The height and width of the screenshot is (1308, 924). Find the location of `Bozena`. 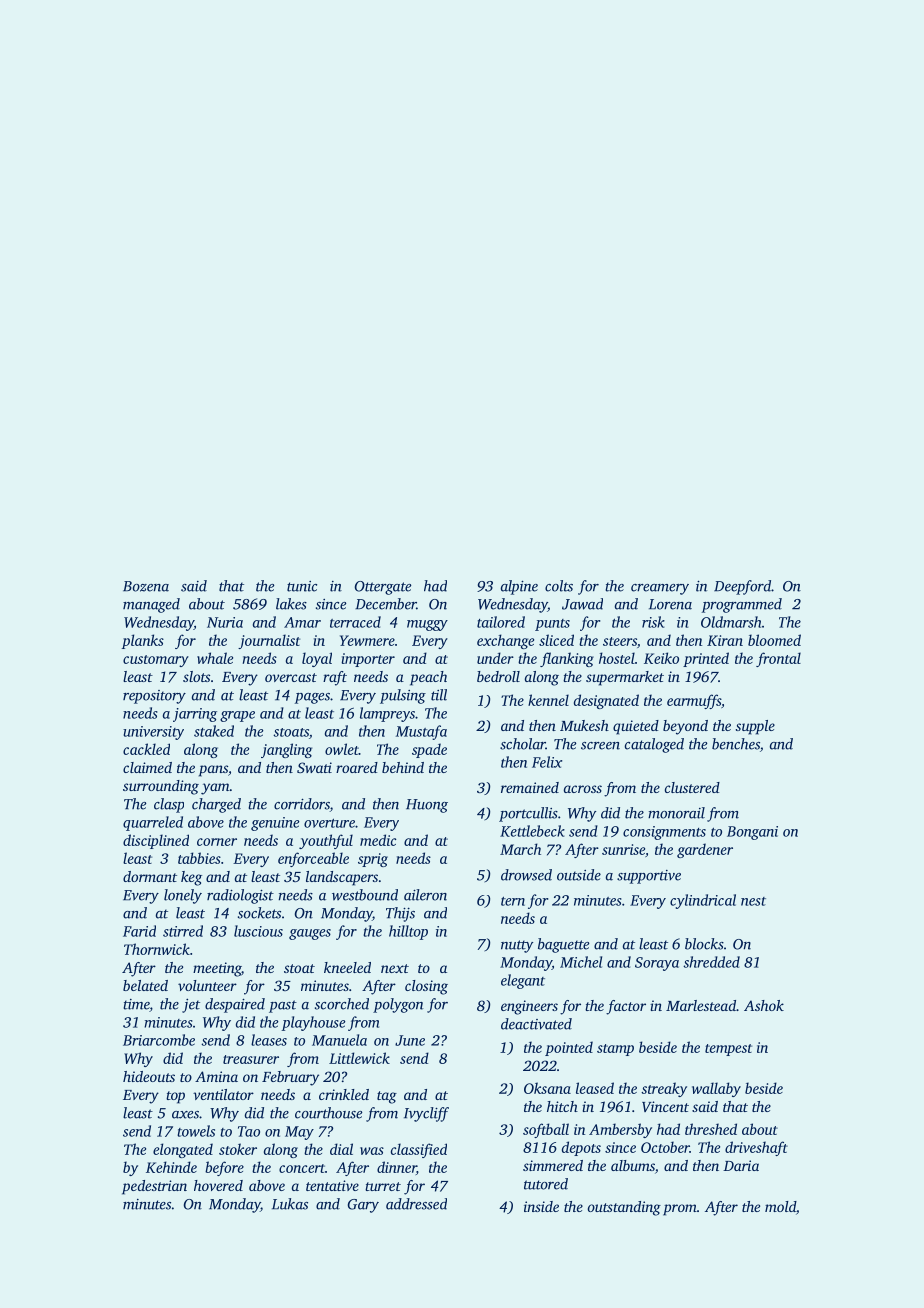

Bozena is located at coordinates (146, 586).
